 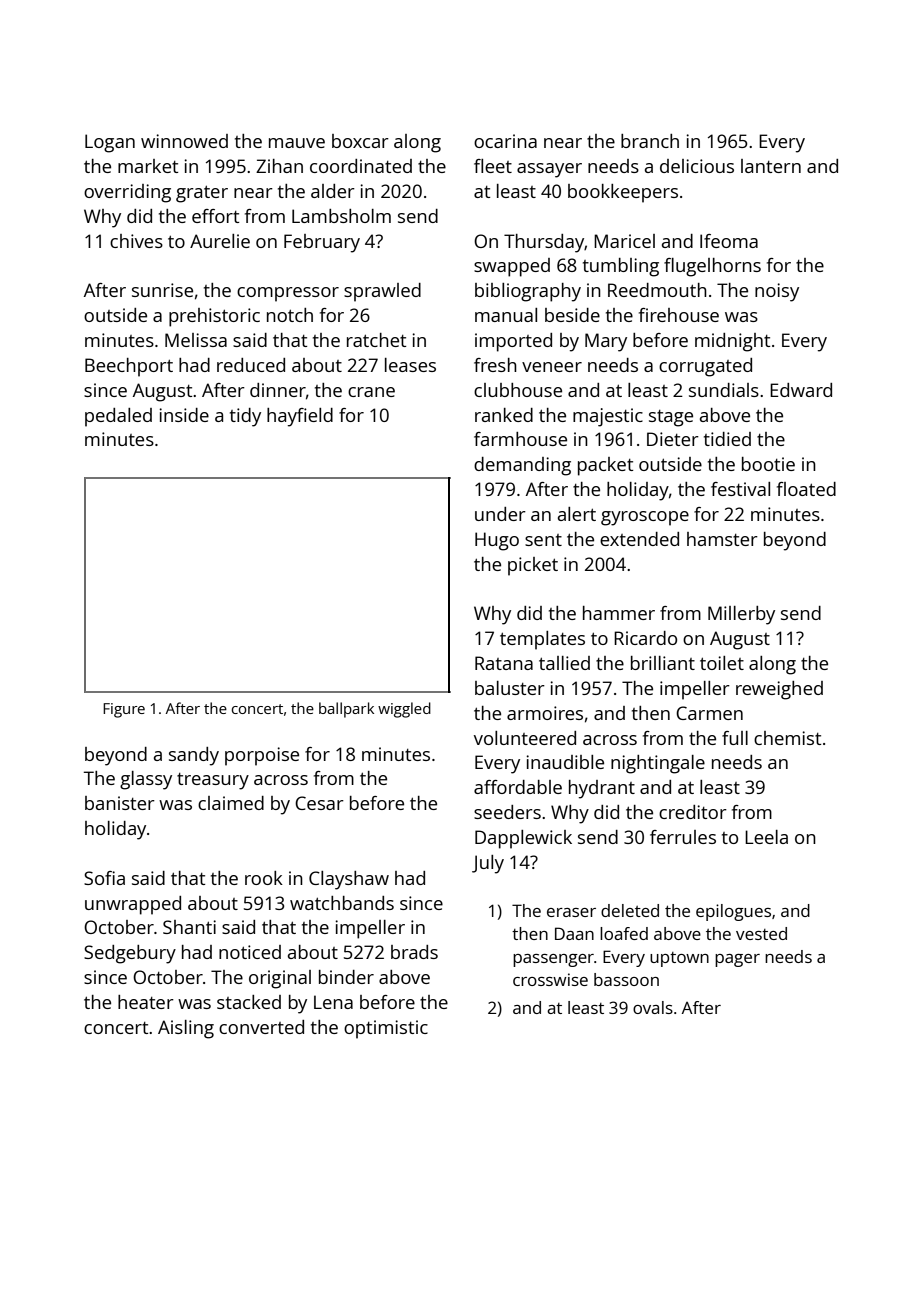 I want to click on ferrules, so click(x=683, y=837).
